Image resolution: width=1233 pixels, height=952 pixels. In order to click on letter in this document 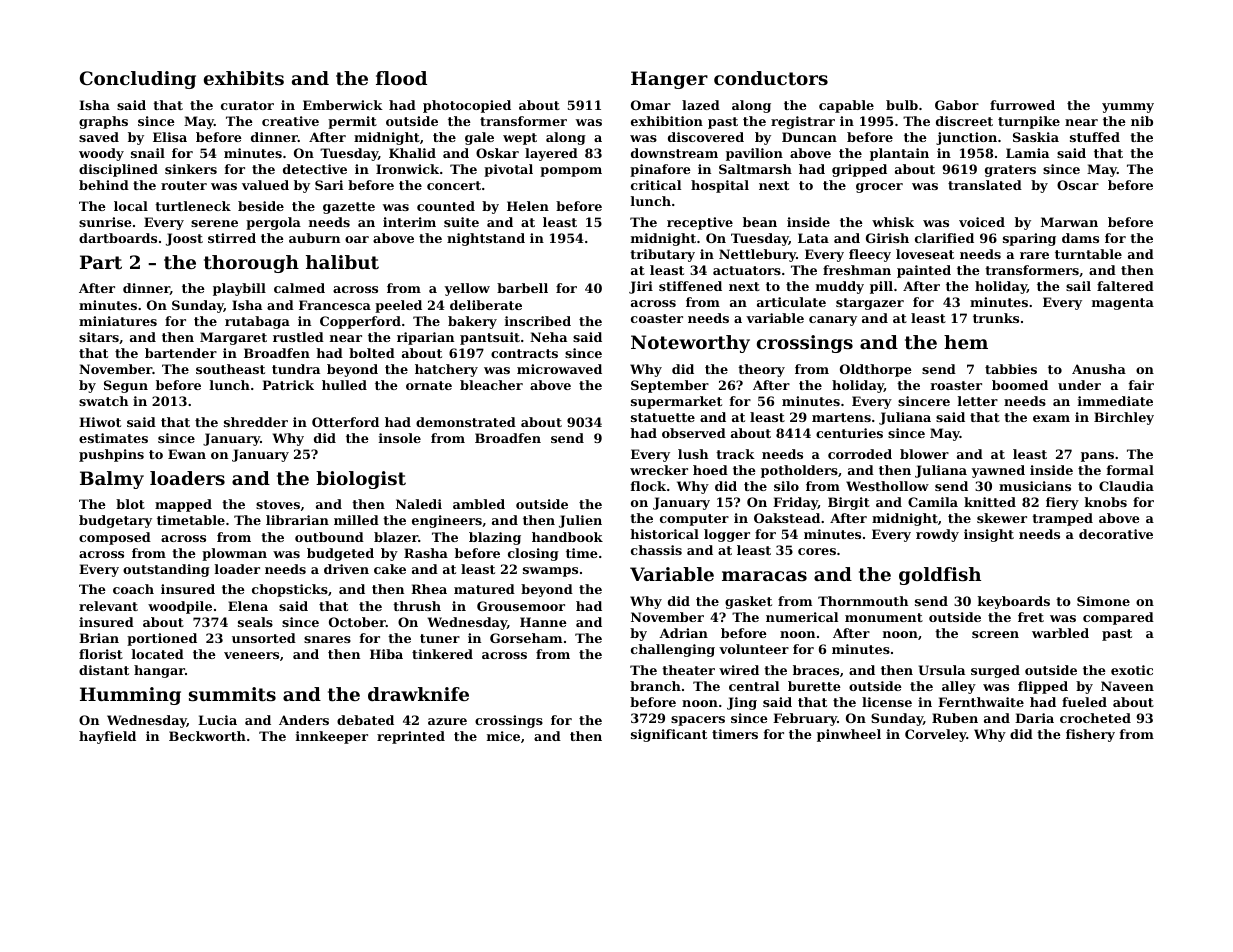, I will do `click(978, 401)`.
